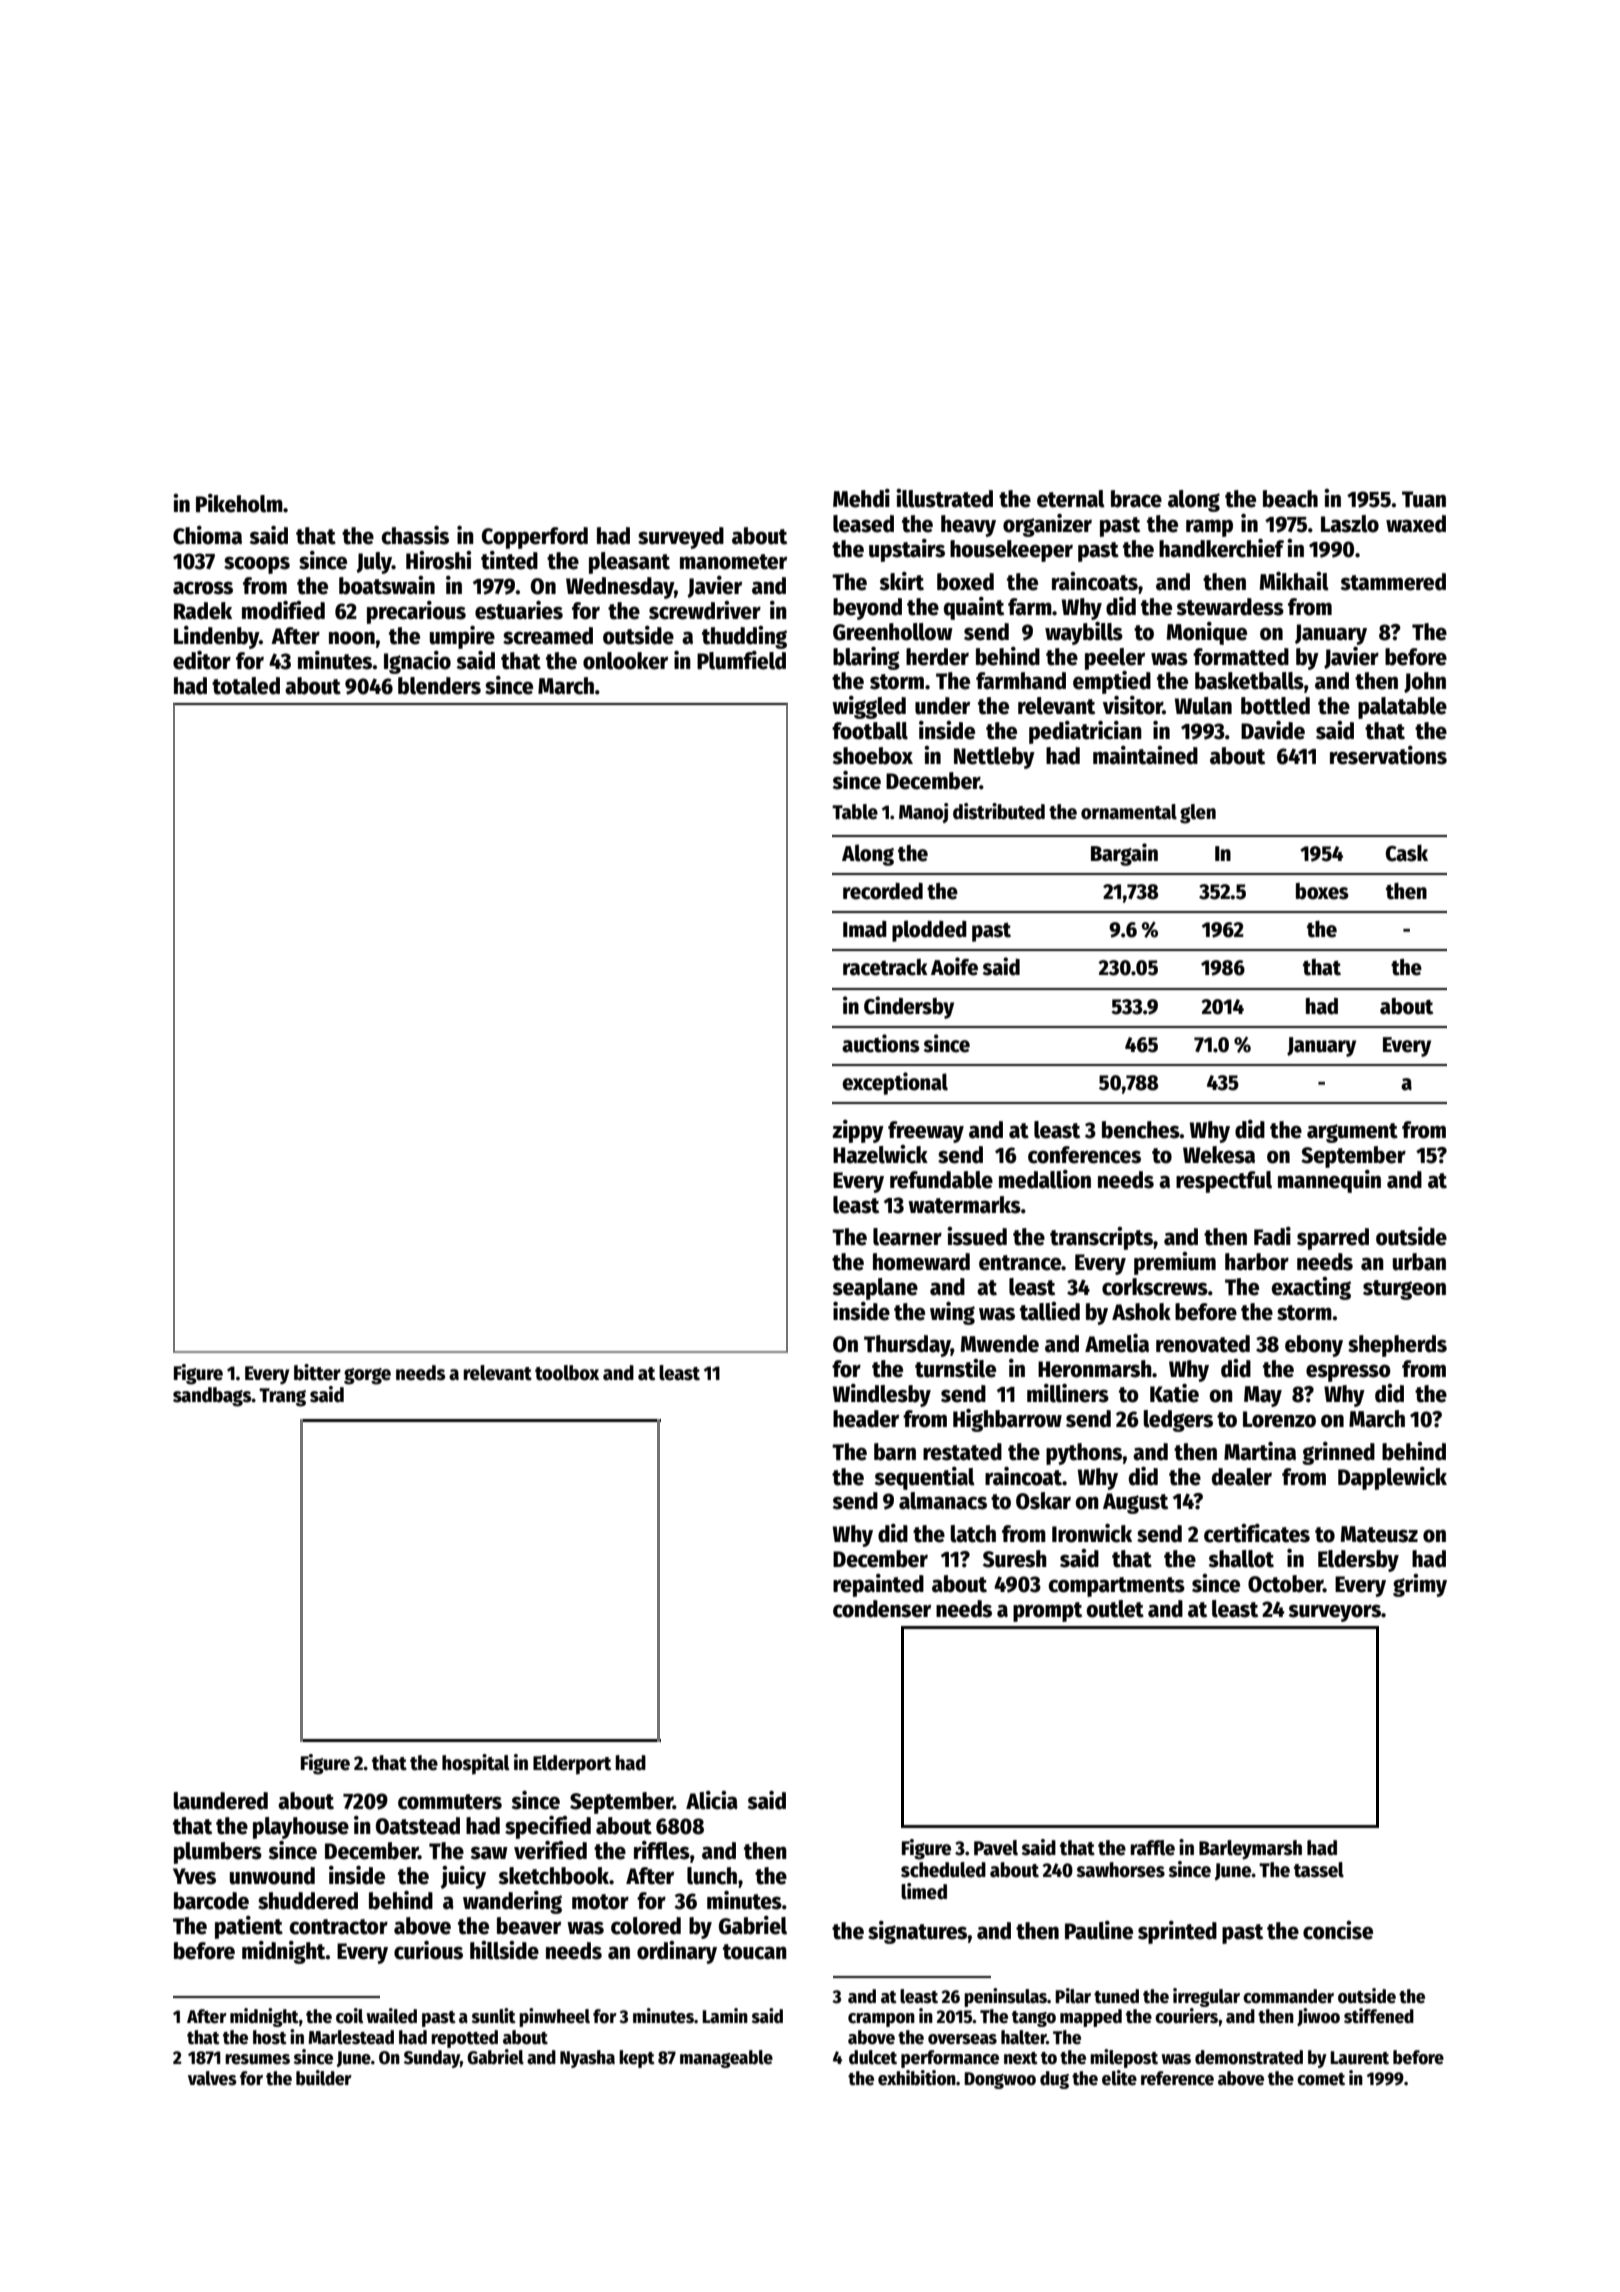 The width and height of the page is (1620, 2292). What do you see at coordinates (882, 1609) in the page?
I see `condenser` at bounding box center [882, 1609].
